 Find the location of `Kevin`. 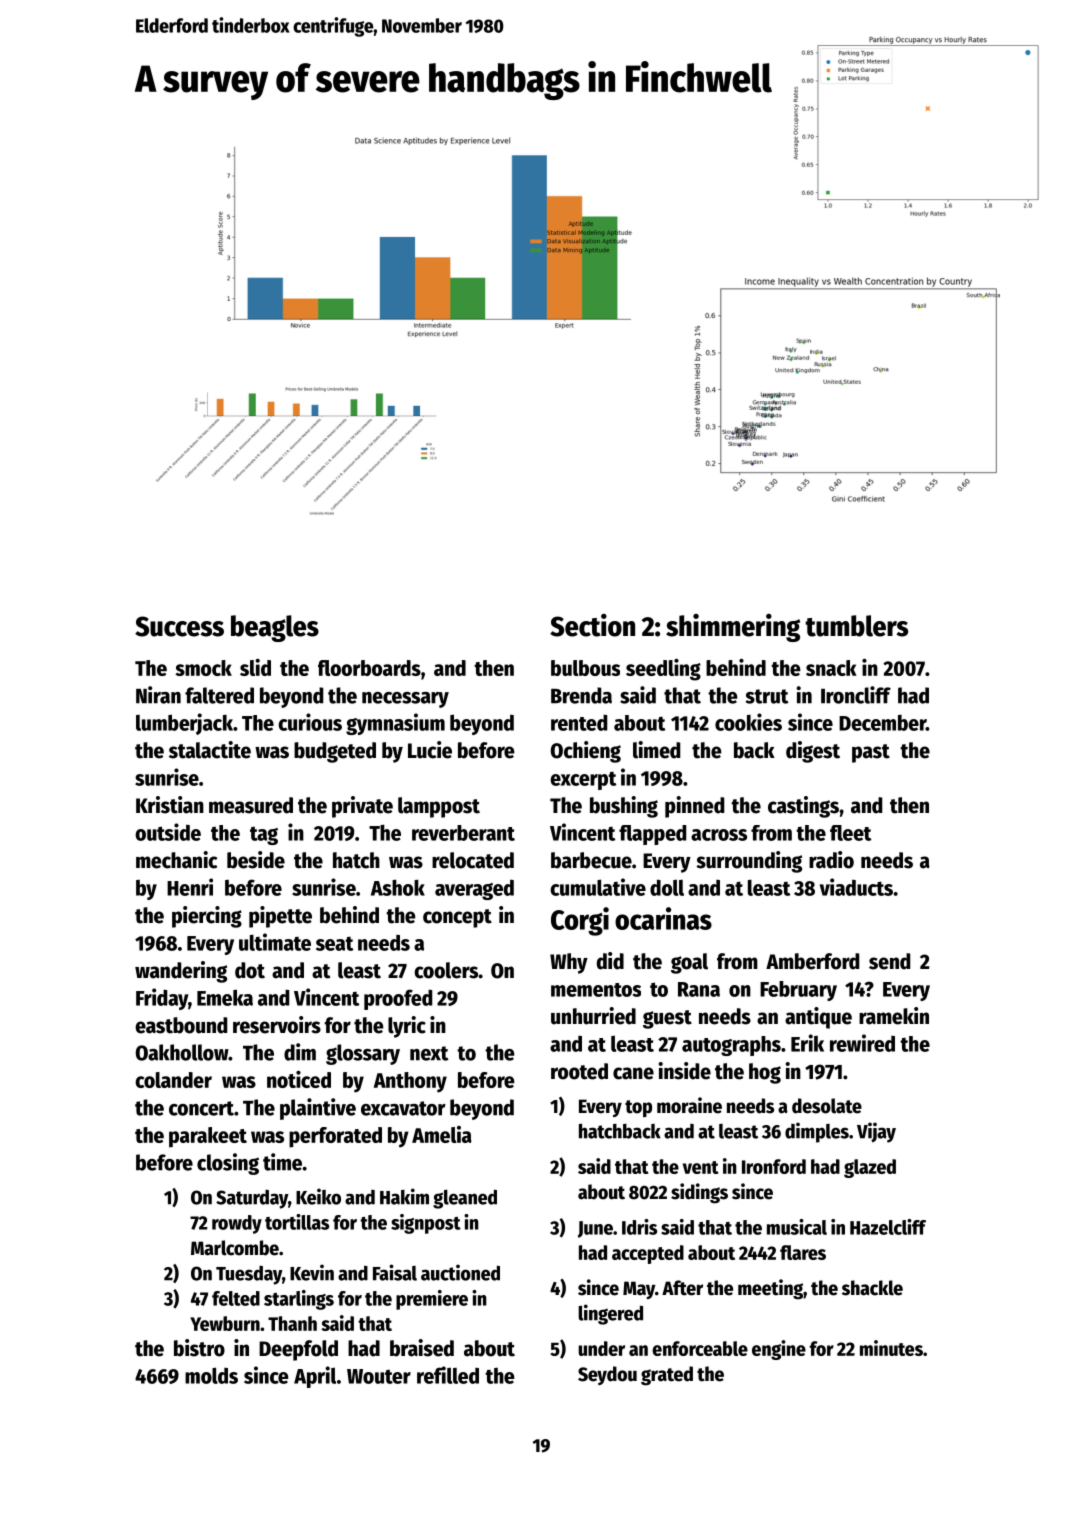

Kevin is located at coordinates (312, 1272).
